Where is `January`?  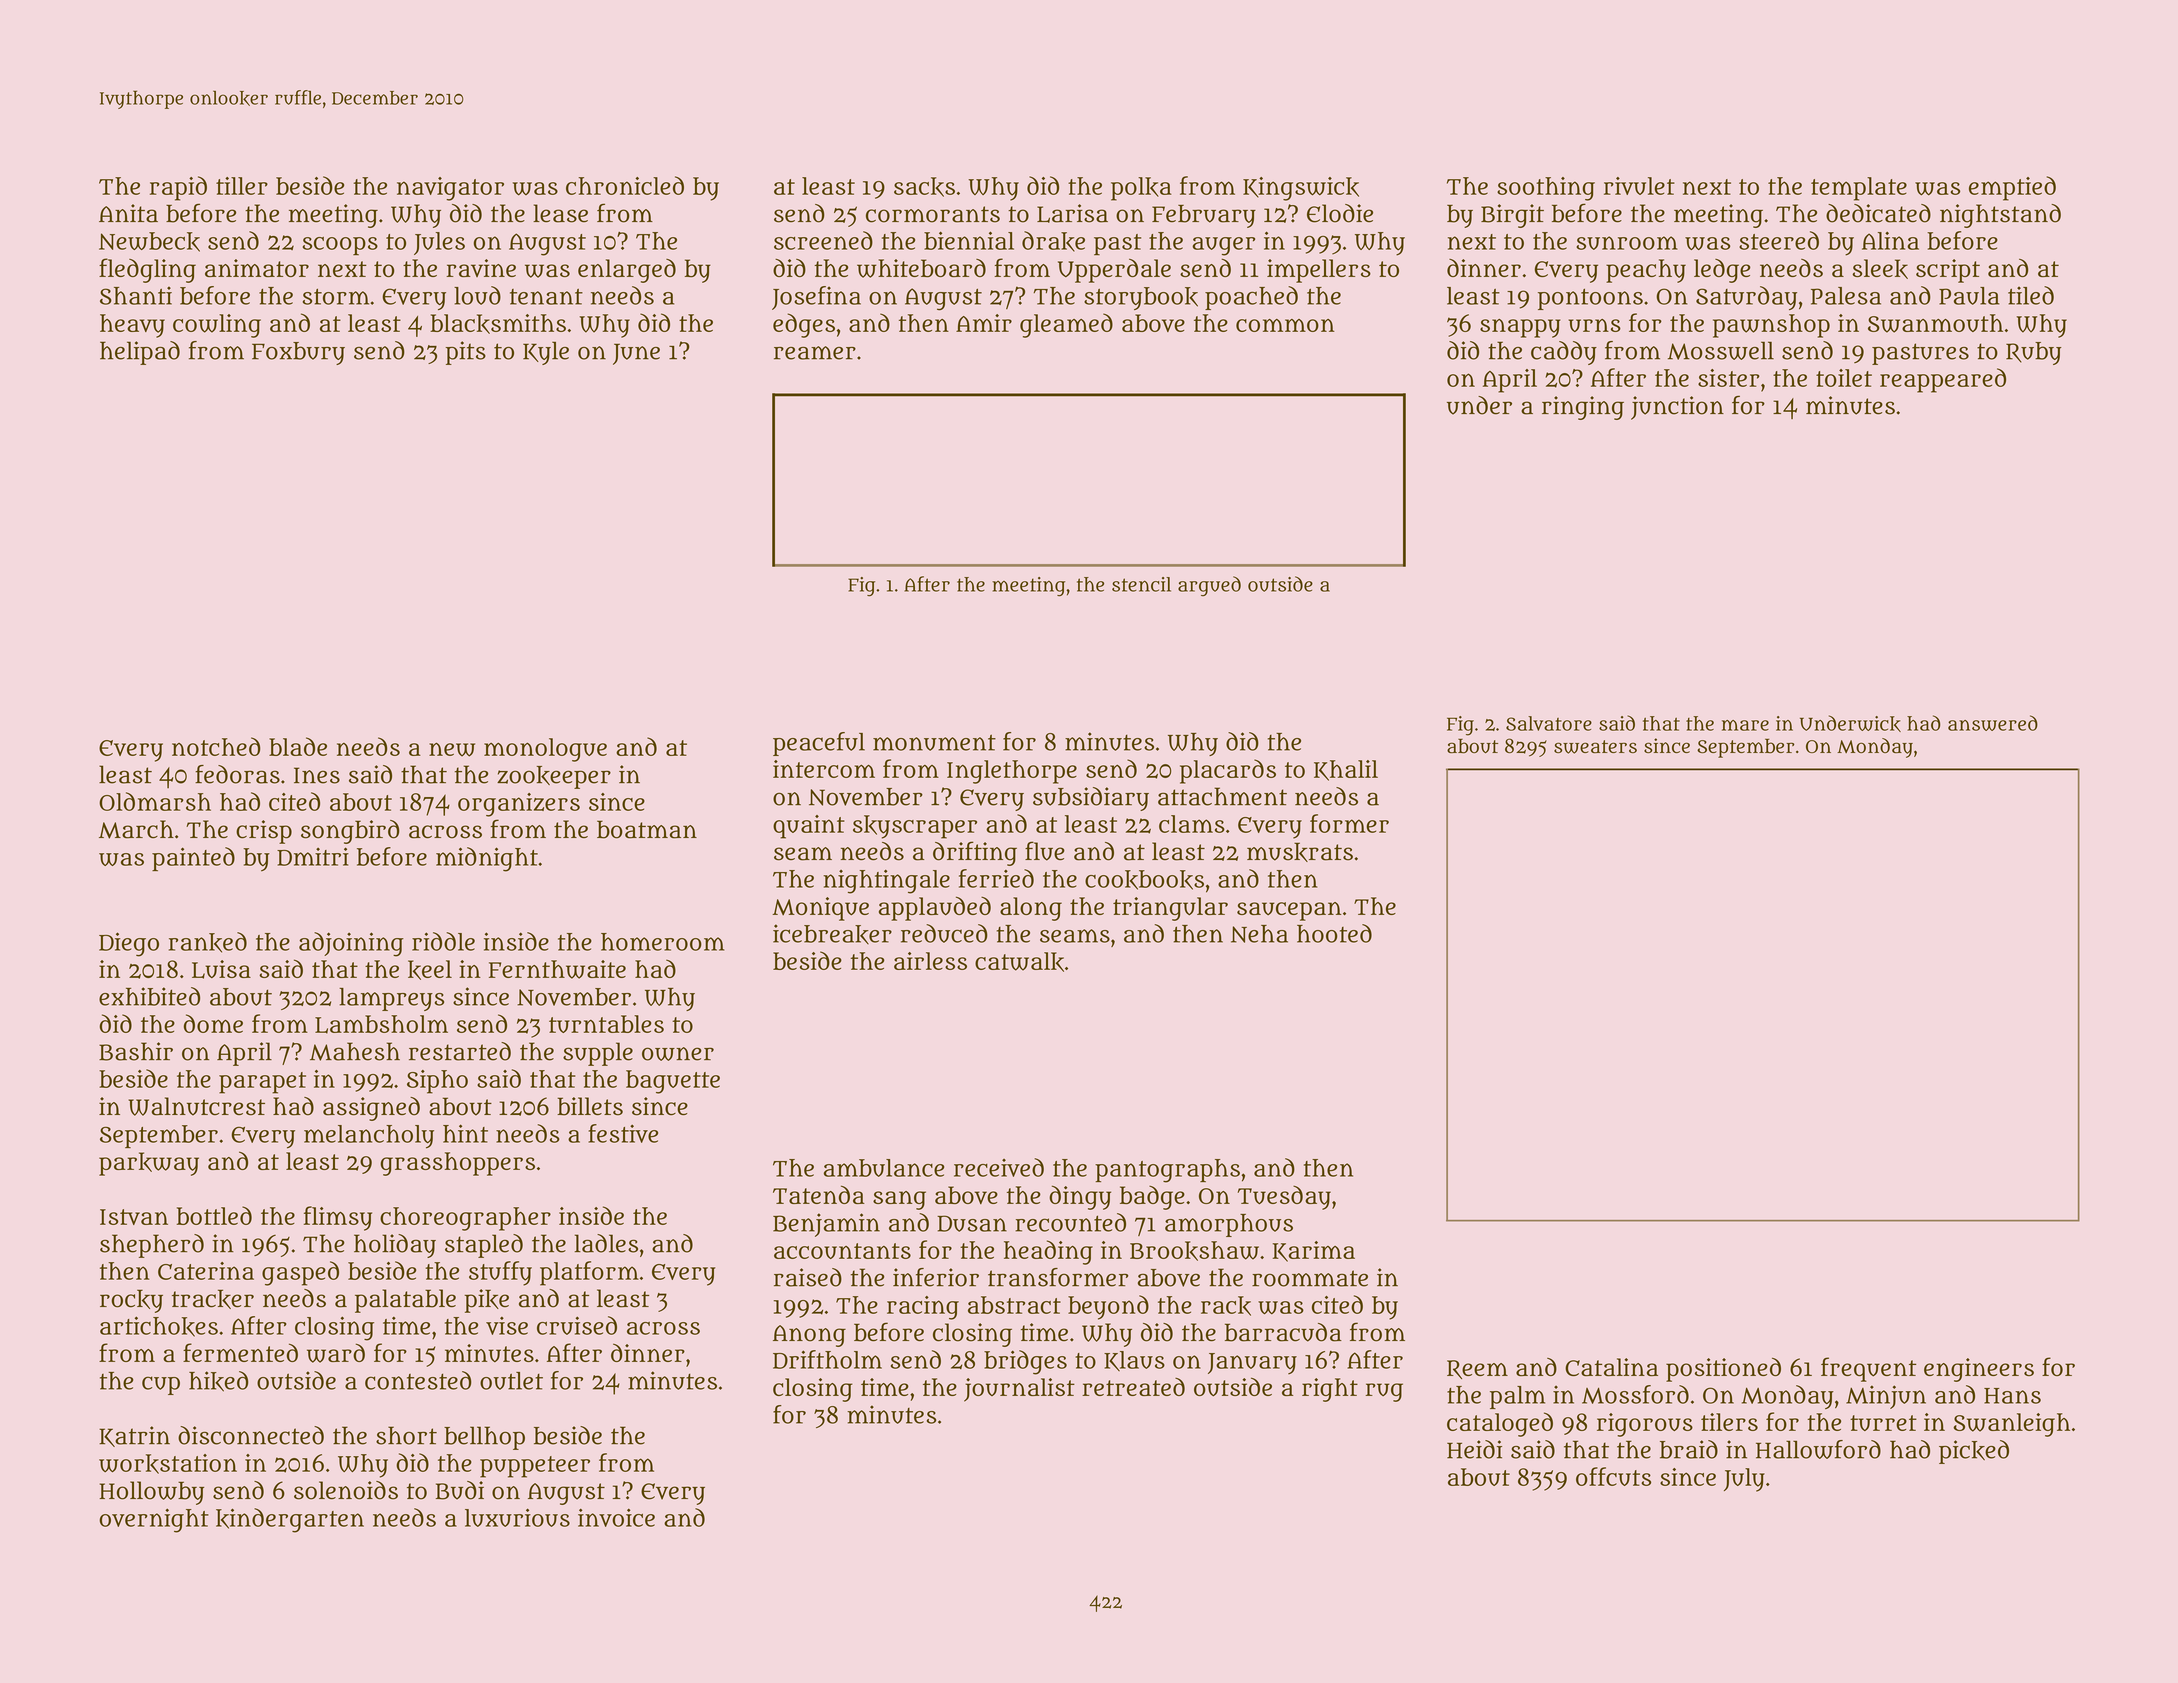 January is located at coordinates (1252, 1363).
